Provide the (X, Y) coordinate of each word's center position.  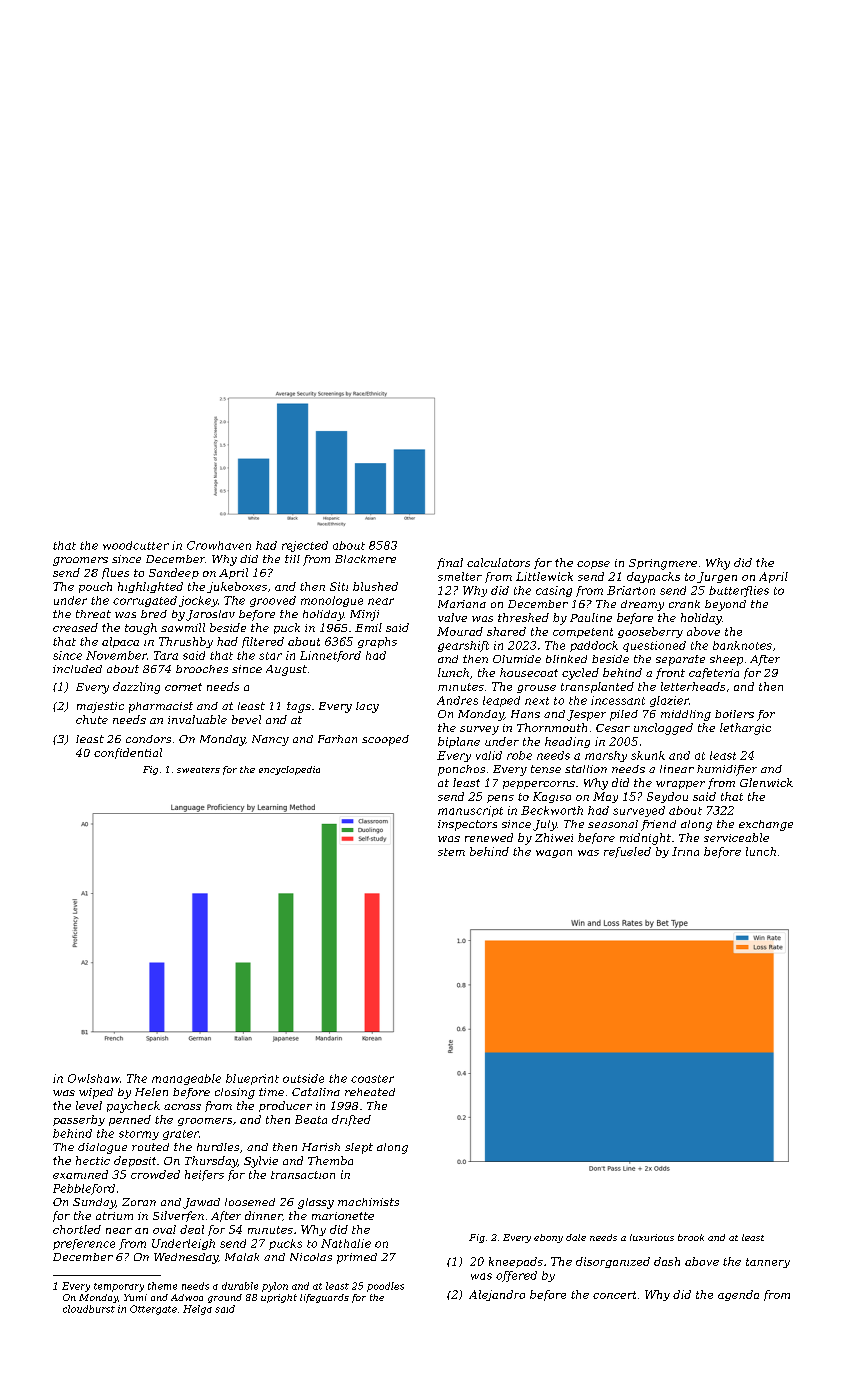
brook (691, 1237)
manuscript (470, 811)
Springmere (663, 564)
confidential (128, 753)
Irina (685, 851)
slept (359, 1148)
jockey (198, 601)
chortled (77, 1229)
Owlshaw (94, 1078)
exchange (766, 825)
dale (576, 1237)
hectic (93, 1160)
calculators (498, 562)
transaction (303, 1175)
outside (303, 1078)
